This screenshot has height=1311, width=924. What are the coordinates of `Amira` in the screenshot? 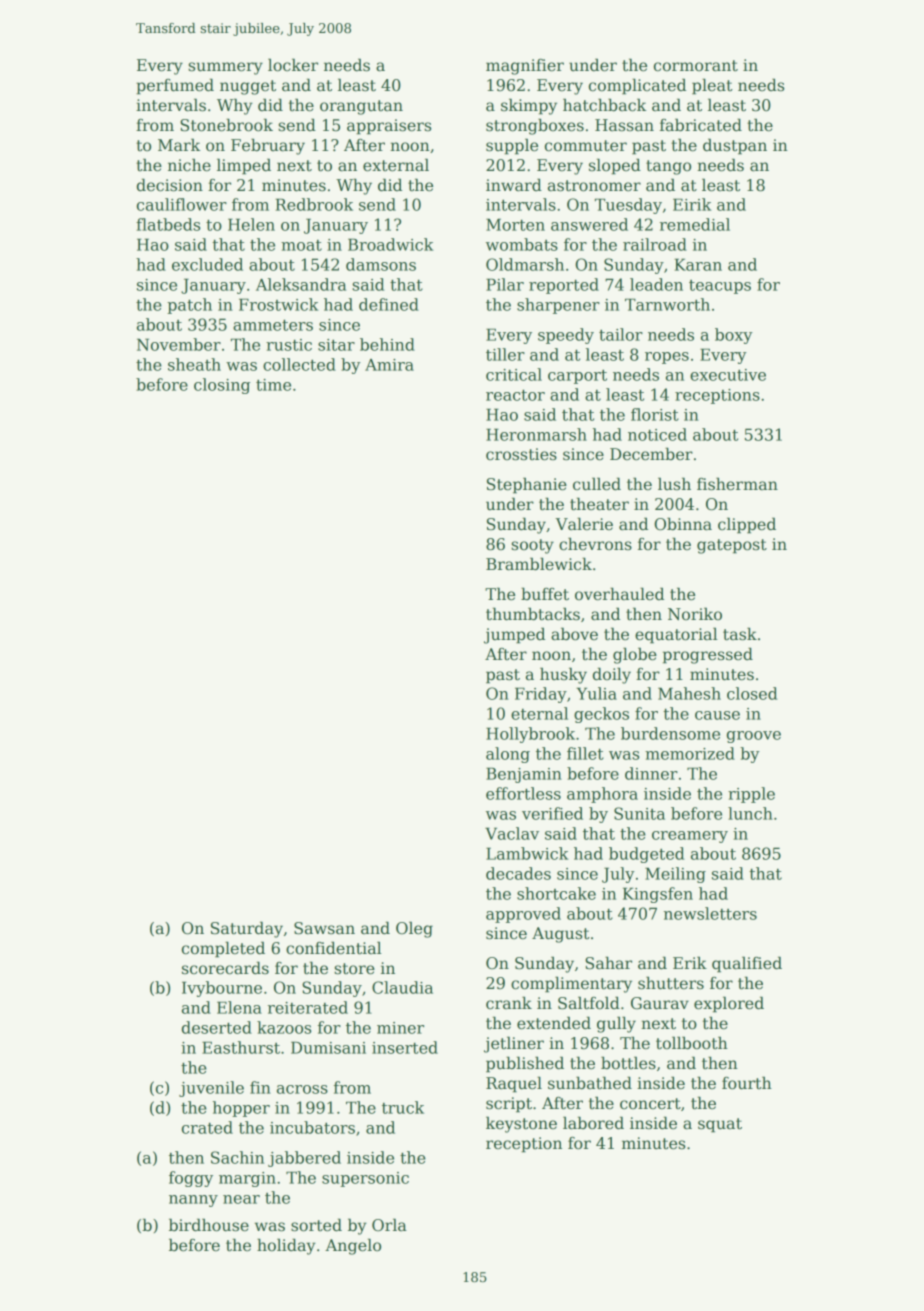 It's located at (389, 365).
